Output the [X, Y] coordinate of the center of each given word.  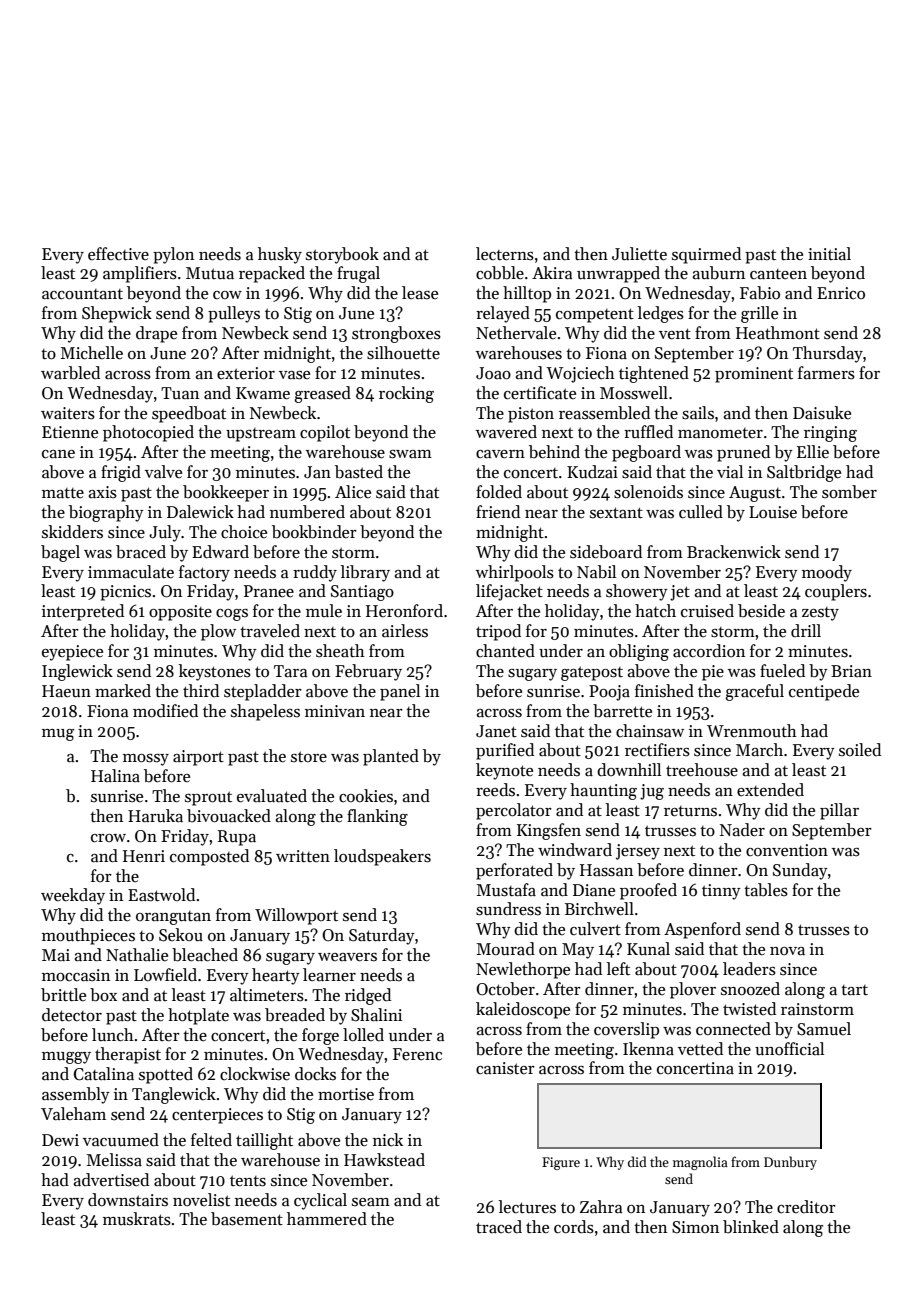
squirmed [706, 255]
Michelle [92, 353]
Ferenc [417, 1054]
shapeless [265, 712]
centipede [824, 692]
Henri [144, 856]
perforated [514, 871]
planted [391, 757]
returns [690, 811]
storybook [342, 255]
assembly [76, 1095]
